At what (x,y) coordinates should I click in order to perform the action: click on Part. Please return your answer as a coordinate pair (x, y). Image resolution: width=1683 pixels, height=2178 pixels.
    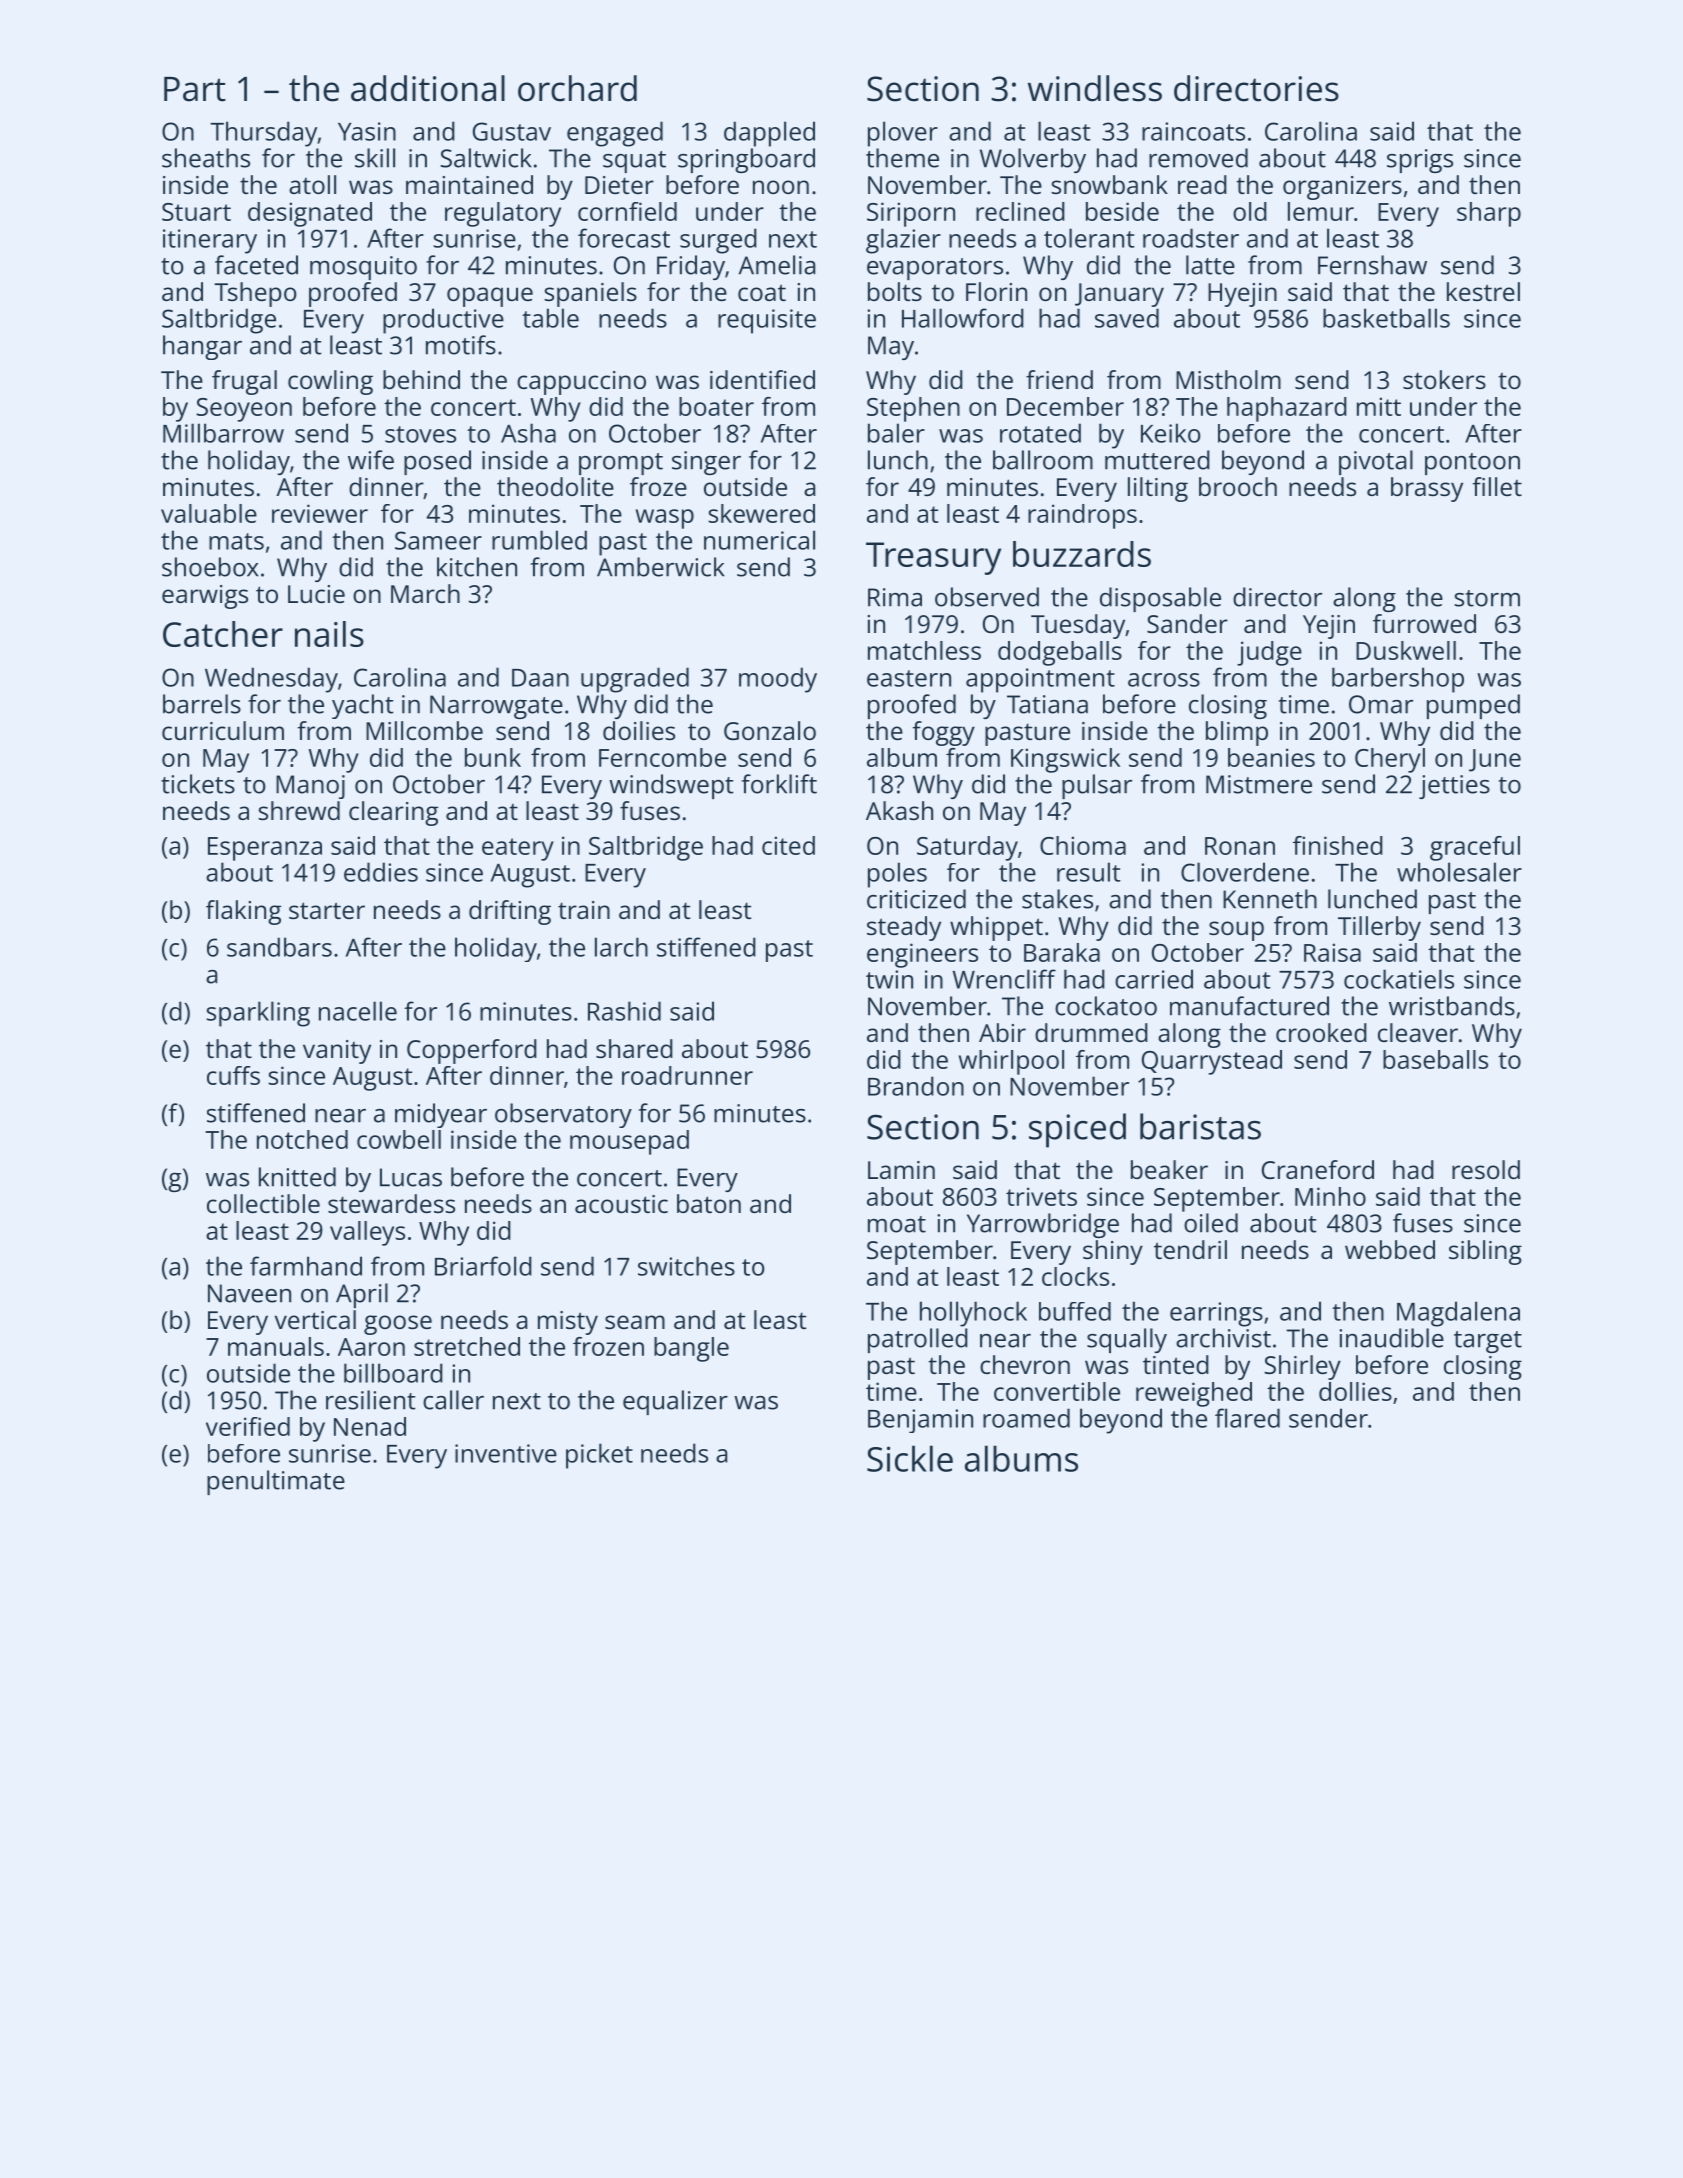
    Looking at the image, I should click on (195, 89).
